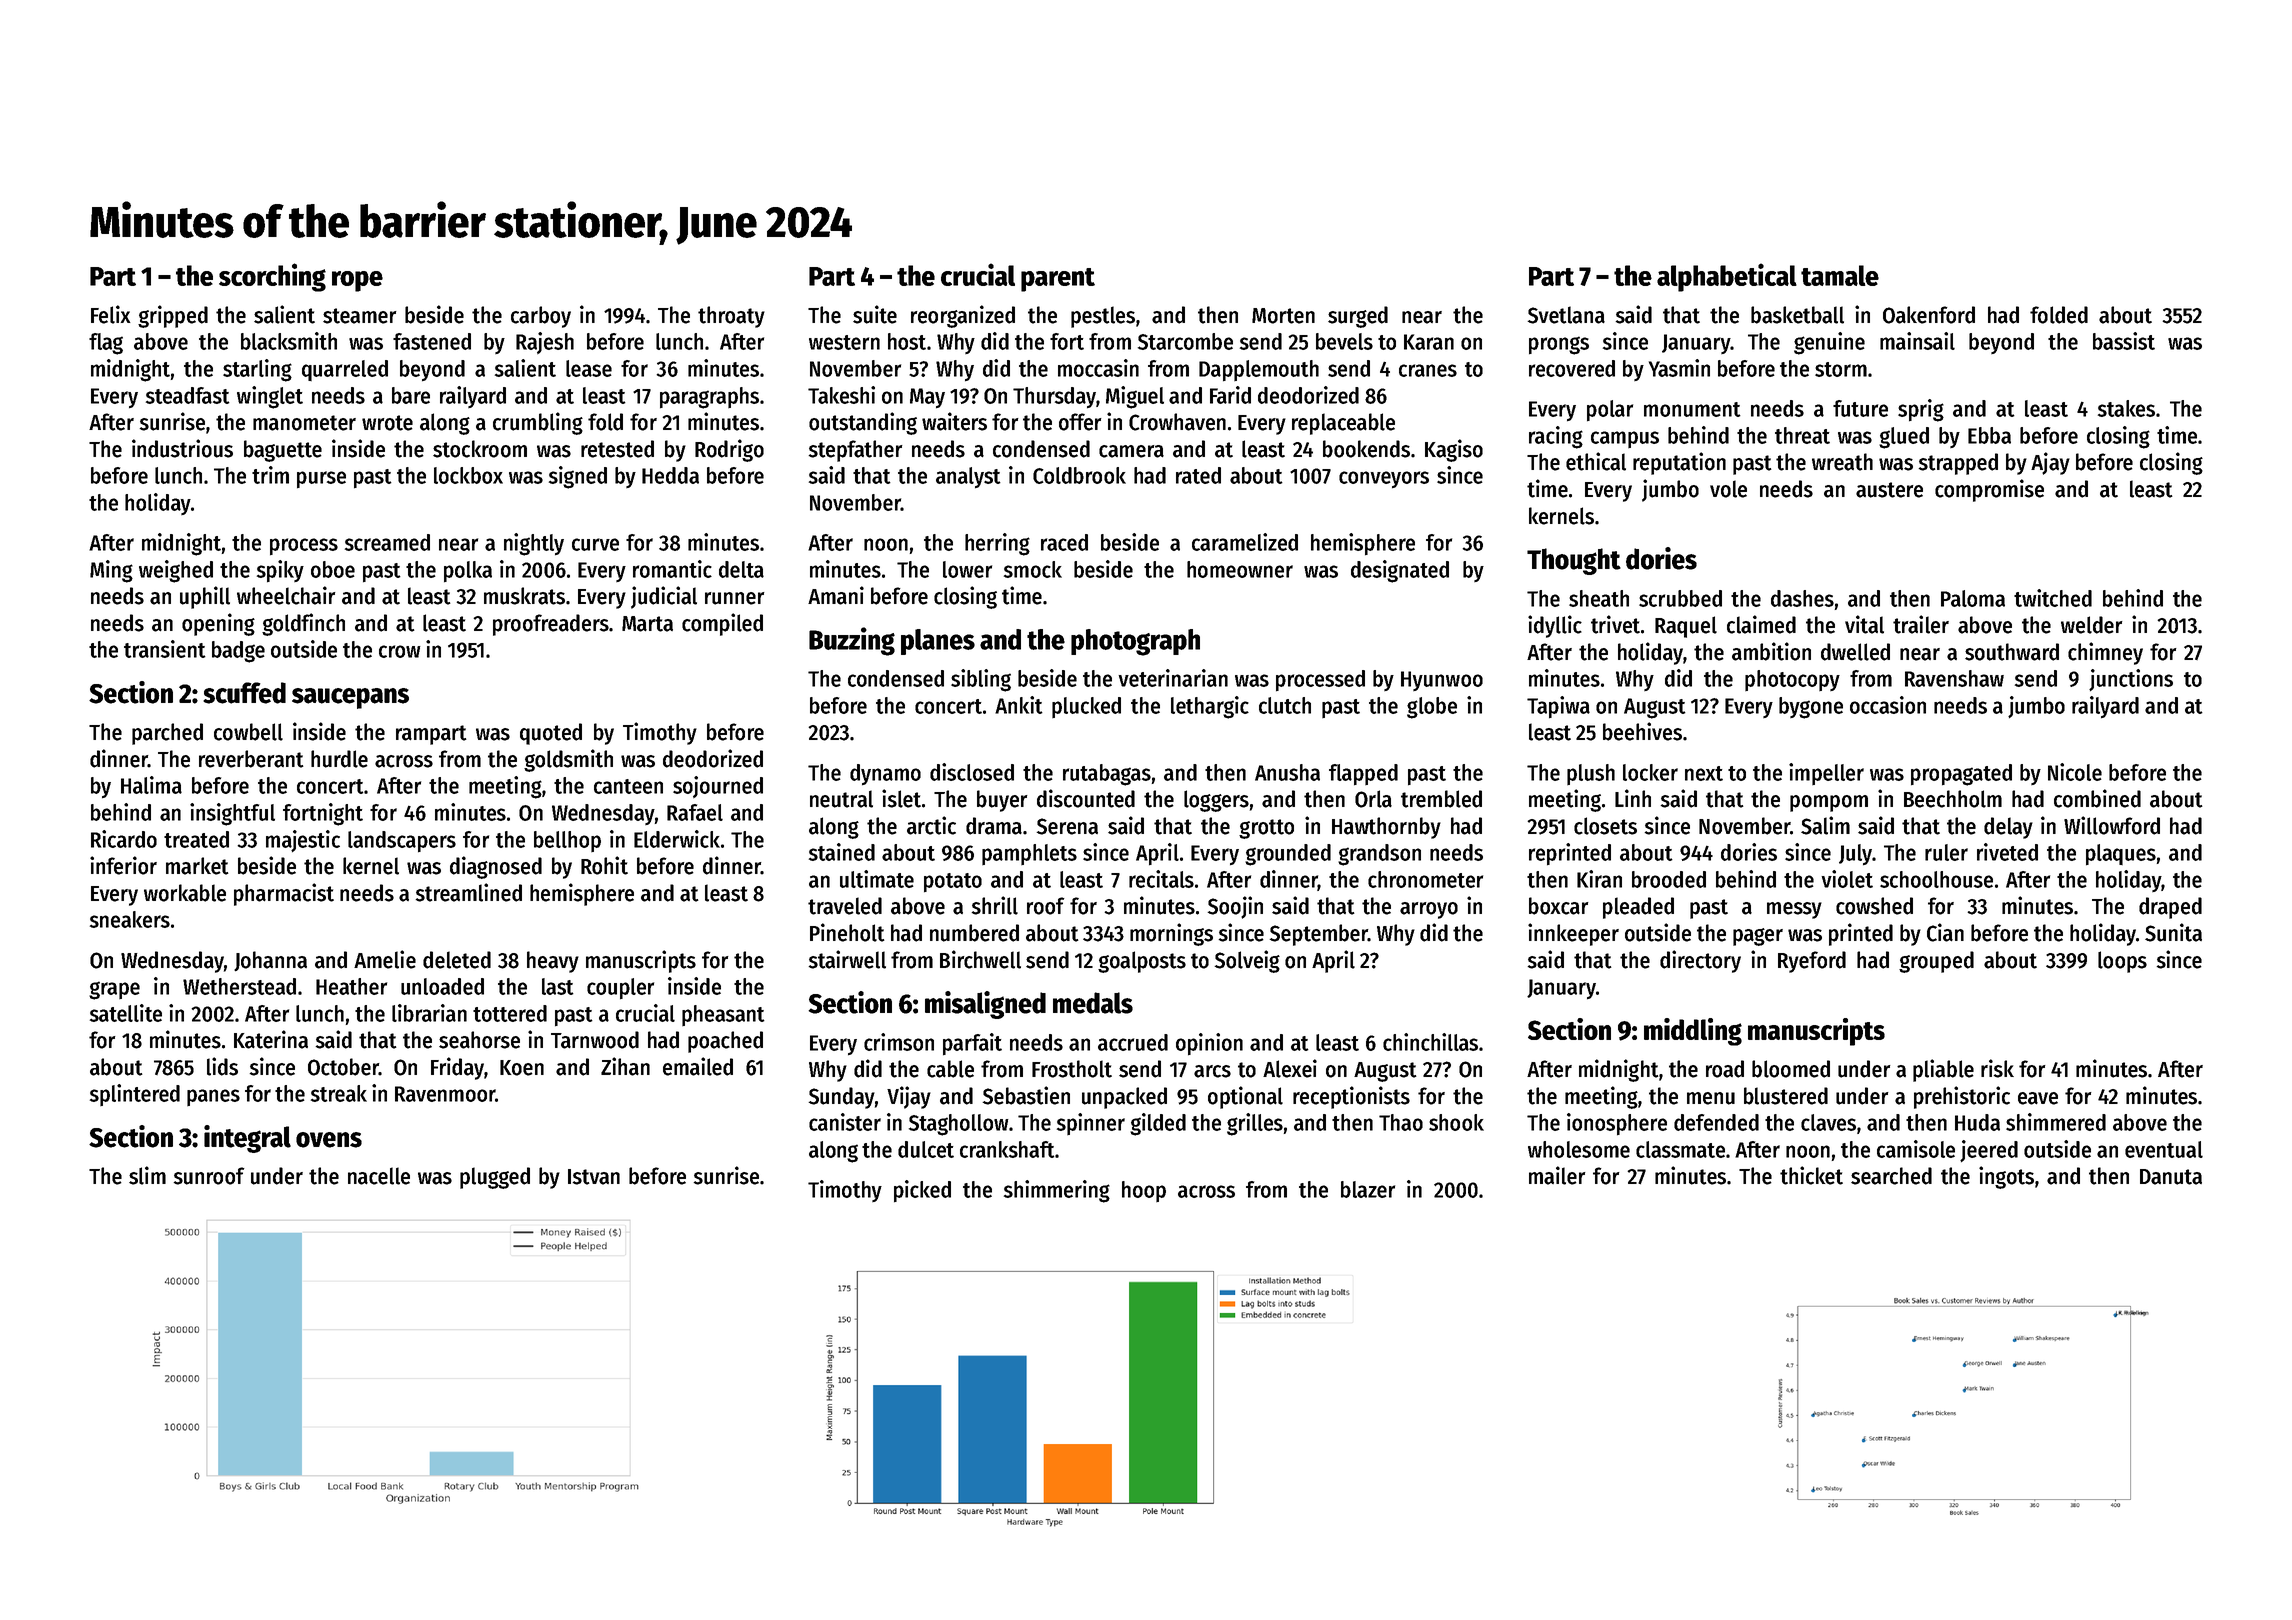 This screenshot has width=2292, height=1620. I want to click on arroyo, so click(1429, 910).
